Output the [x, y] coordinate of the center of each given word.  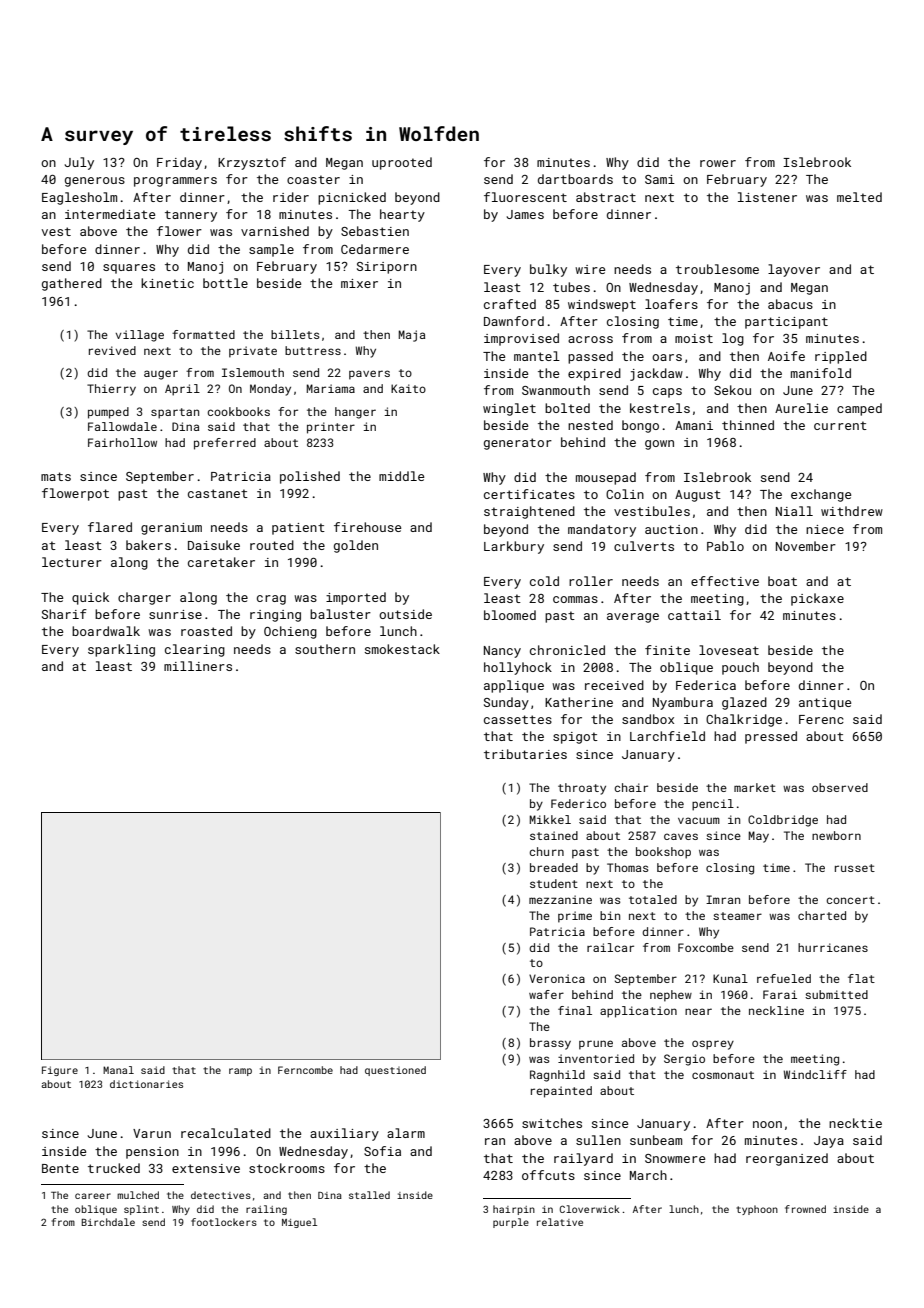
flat [861, 978]
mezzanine [560, 899]
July [79, 163]
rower [718, 163]
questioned [395, 1071]
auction [671, 529]
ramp [240, 1072]
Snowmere [675, 1158]
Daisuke [214, 545]
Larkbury [514, 547]
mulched [138, 1195]
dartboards [575, 179]
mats [56, 476]
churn [547, 851]
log [733, 339]
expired [594, 374]
